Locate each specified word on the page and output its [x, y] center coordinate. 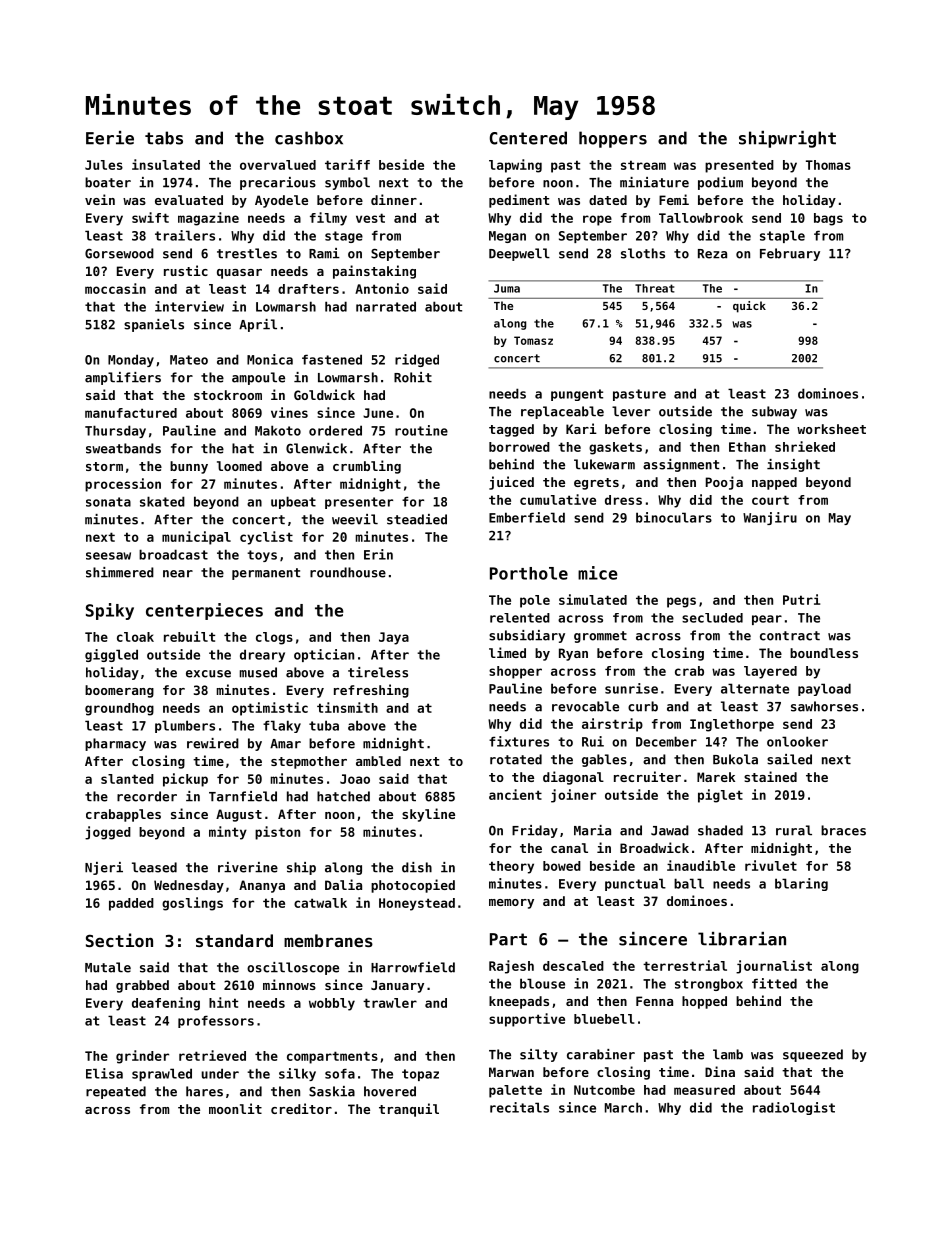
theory [511, 867]
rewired [213, 743]
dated [608, 200]
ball [689, 883]
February [790, 254]
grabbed [142, 986]
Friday [535, 831]
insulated [166, 164]
